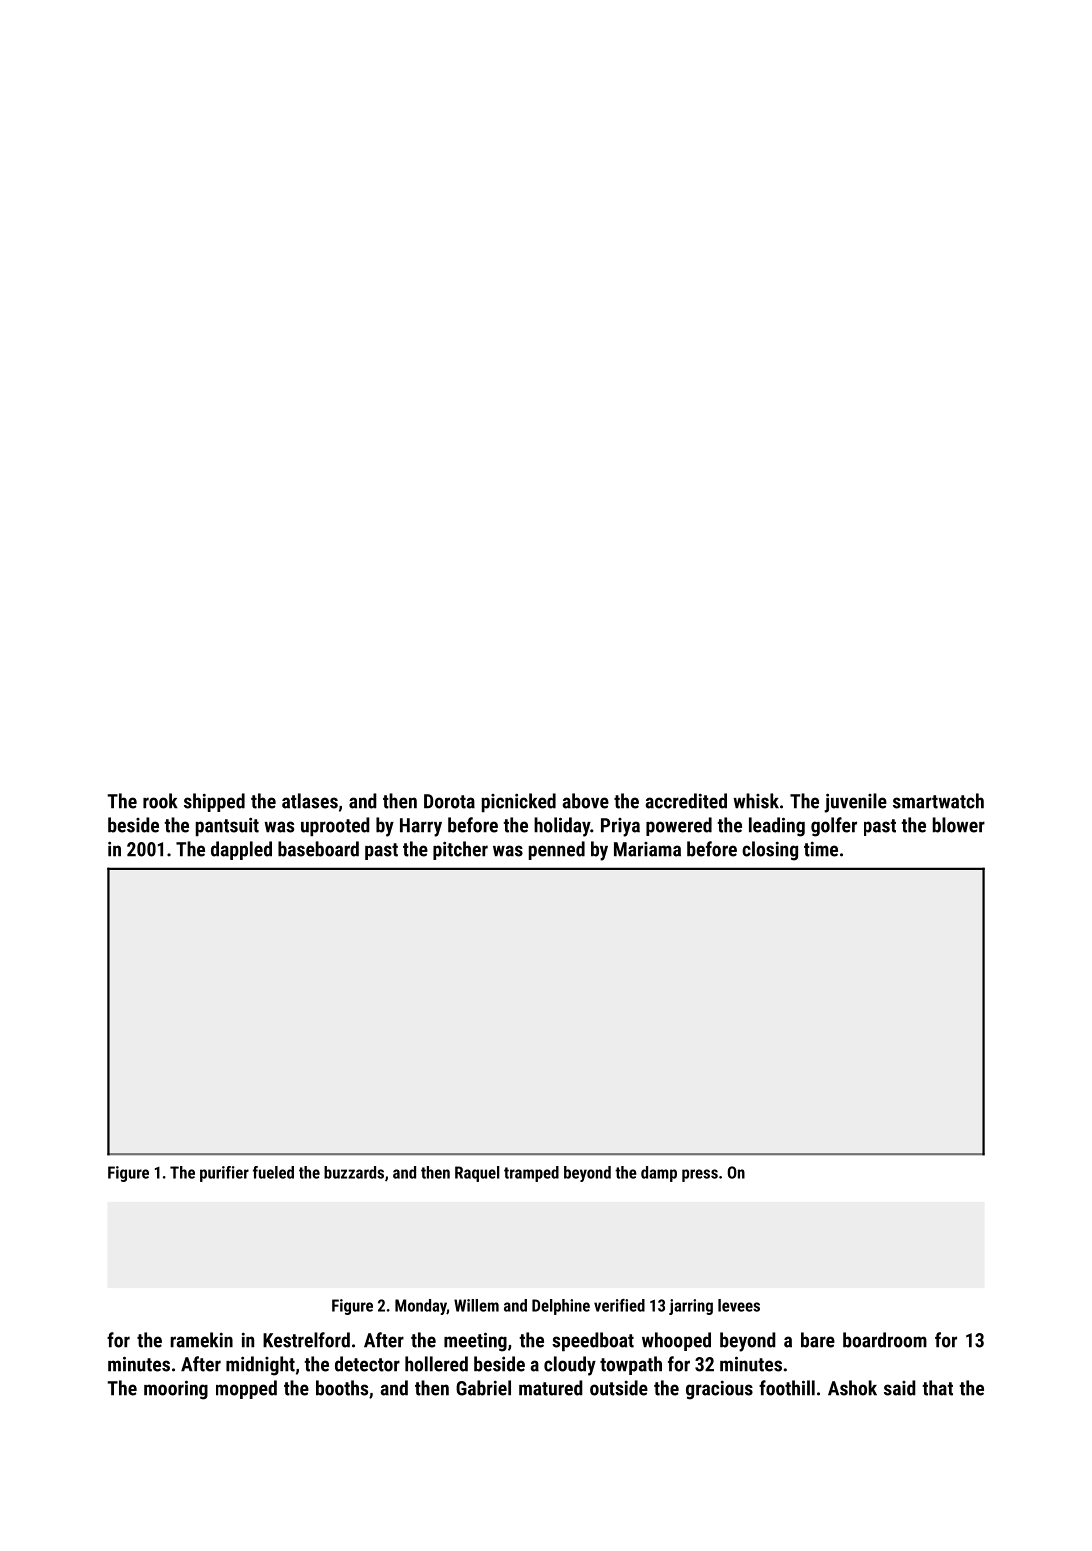 This screenshot has width=1092, height=1551. What do you see at coordinates (160, 801) in the screenshot?
I see `rook` at bounding box center [160, 801].
